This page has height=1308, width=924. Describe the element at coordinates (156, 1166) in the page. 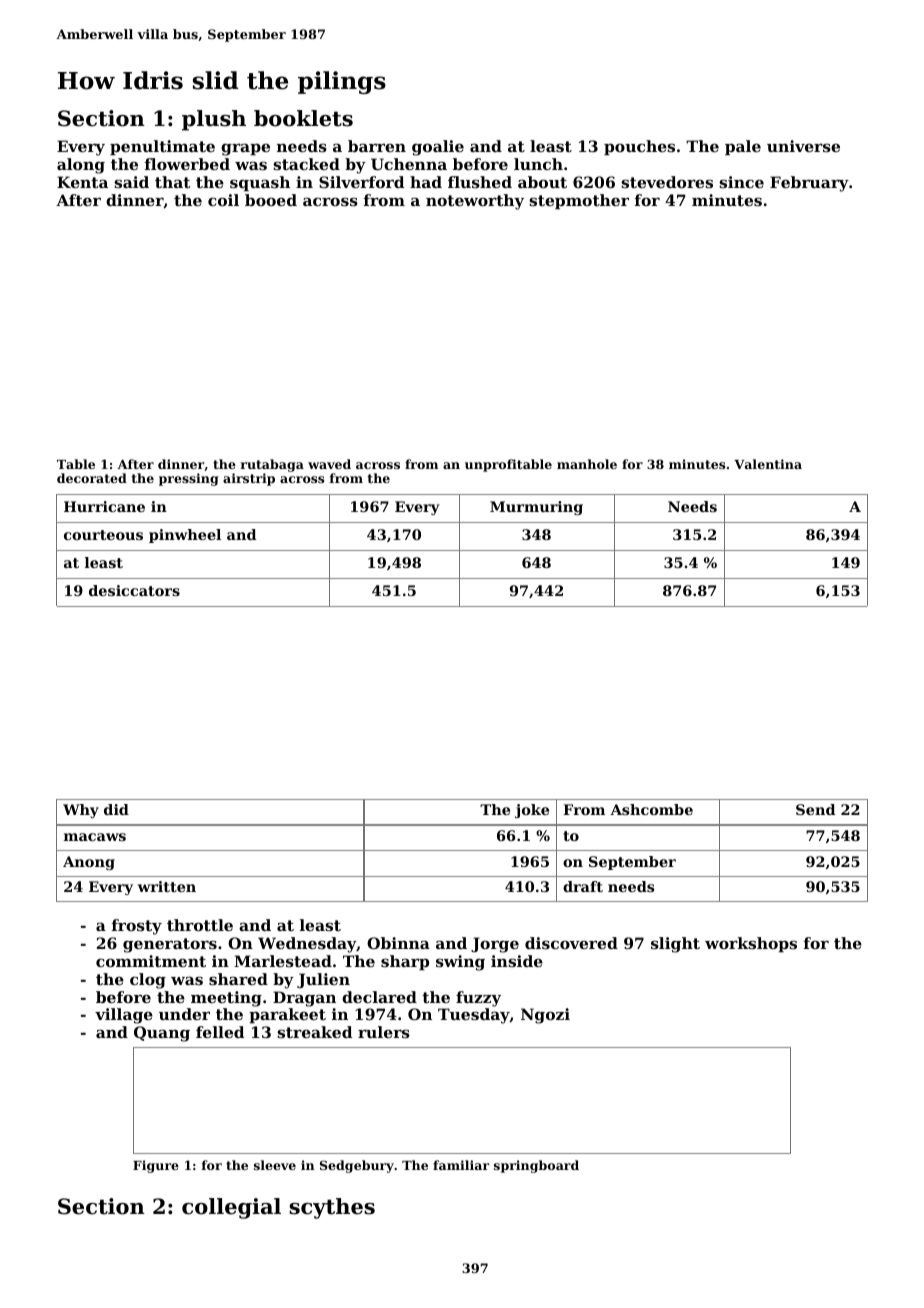

I see `Figure` at that location.
